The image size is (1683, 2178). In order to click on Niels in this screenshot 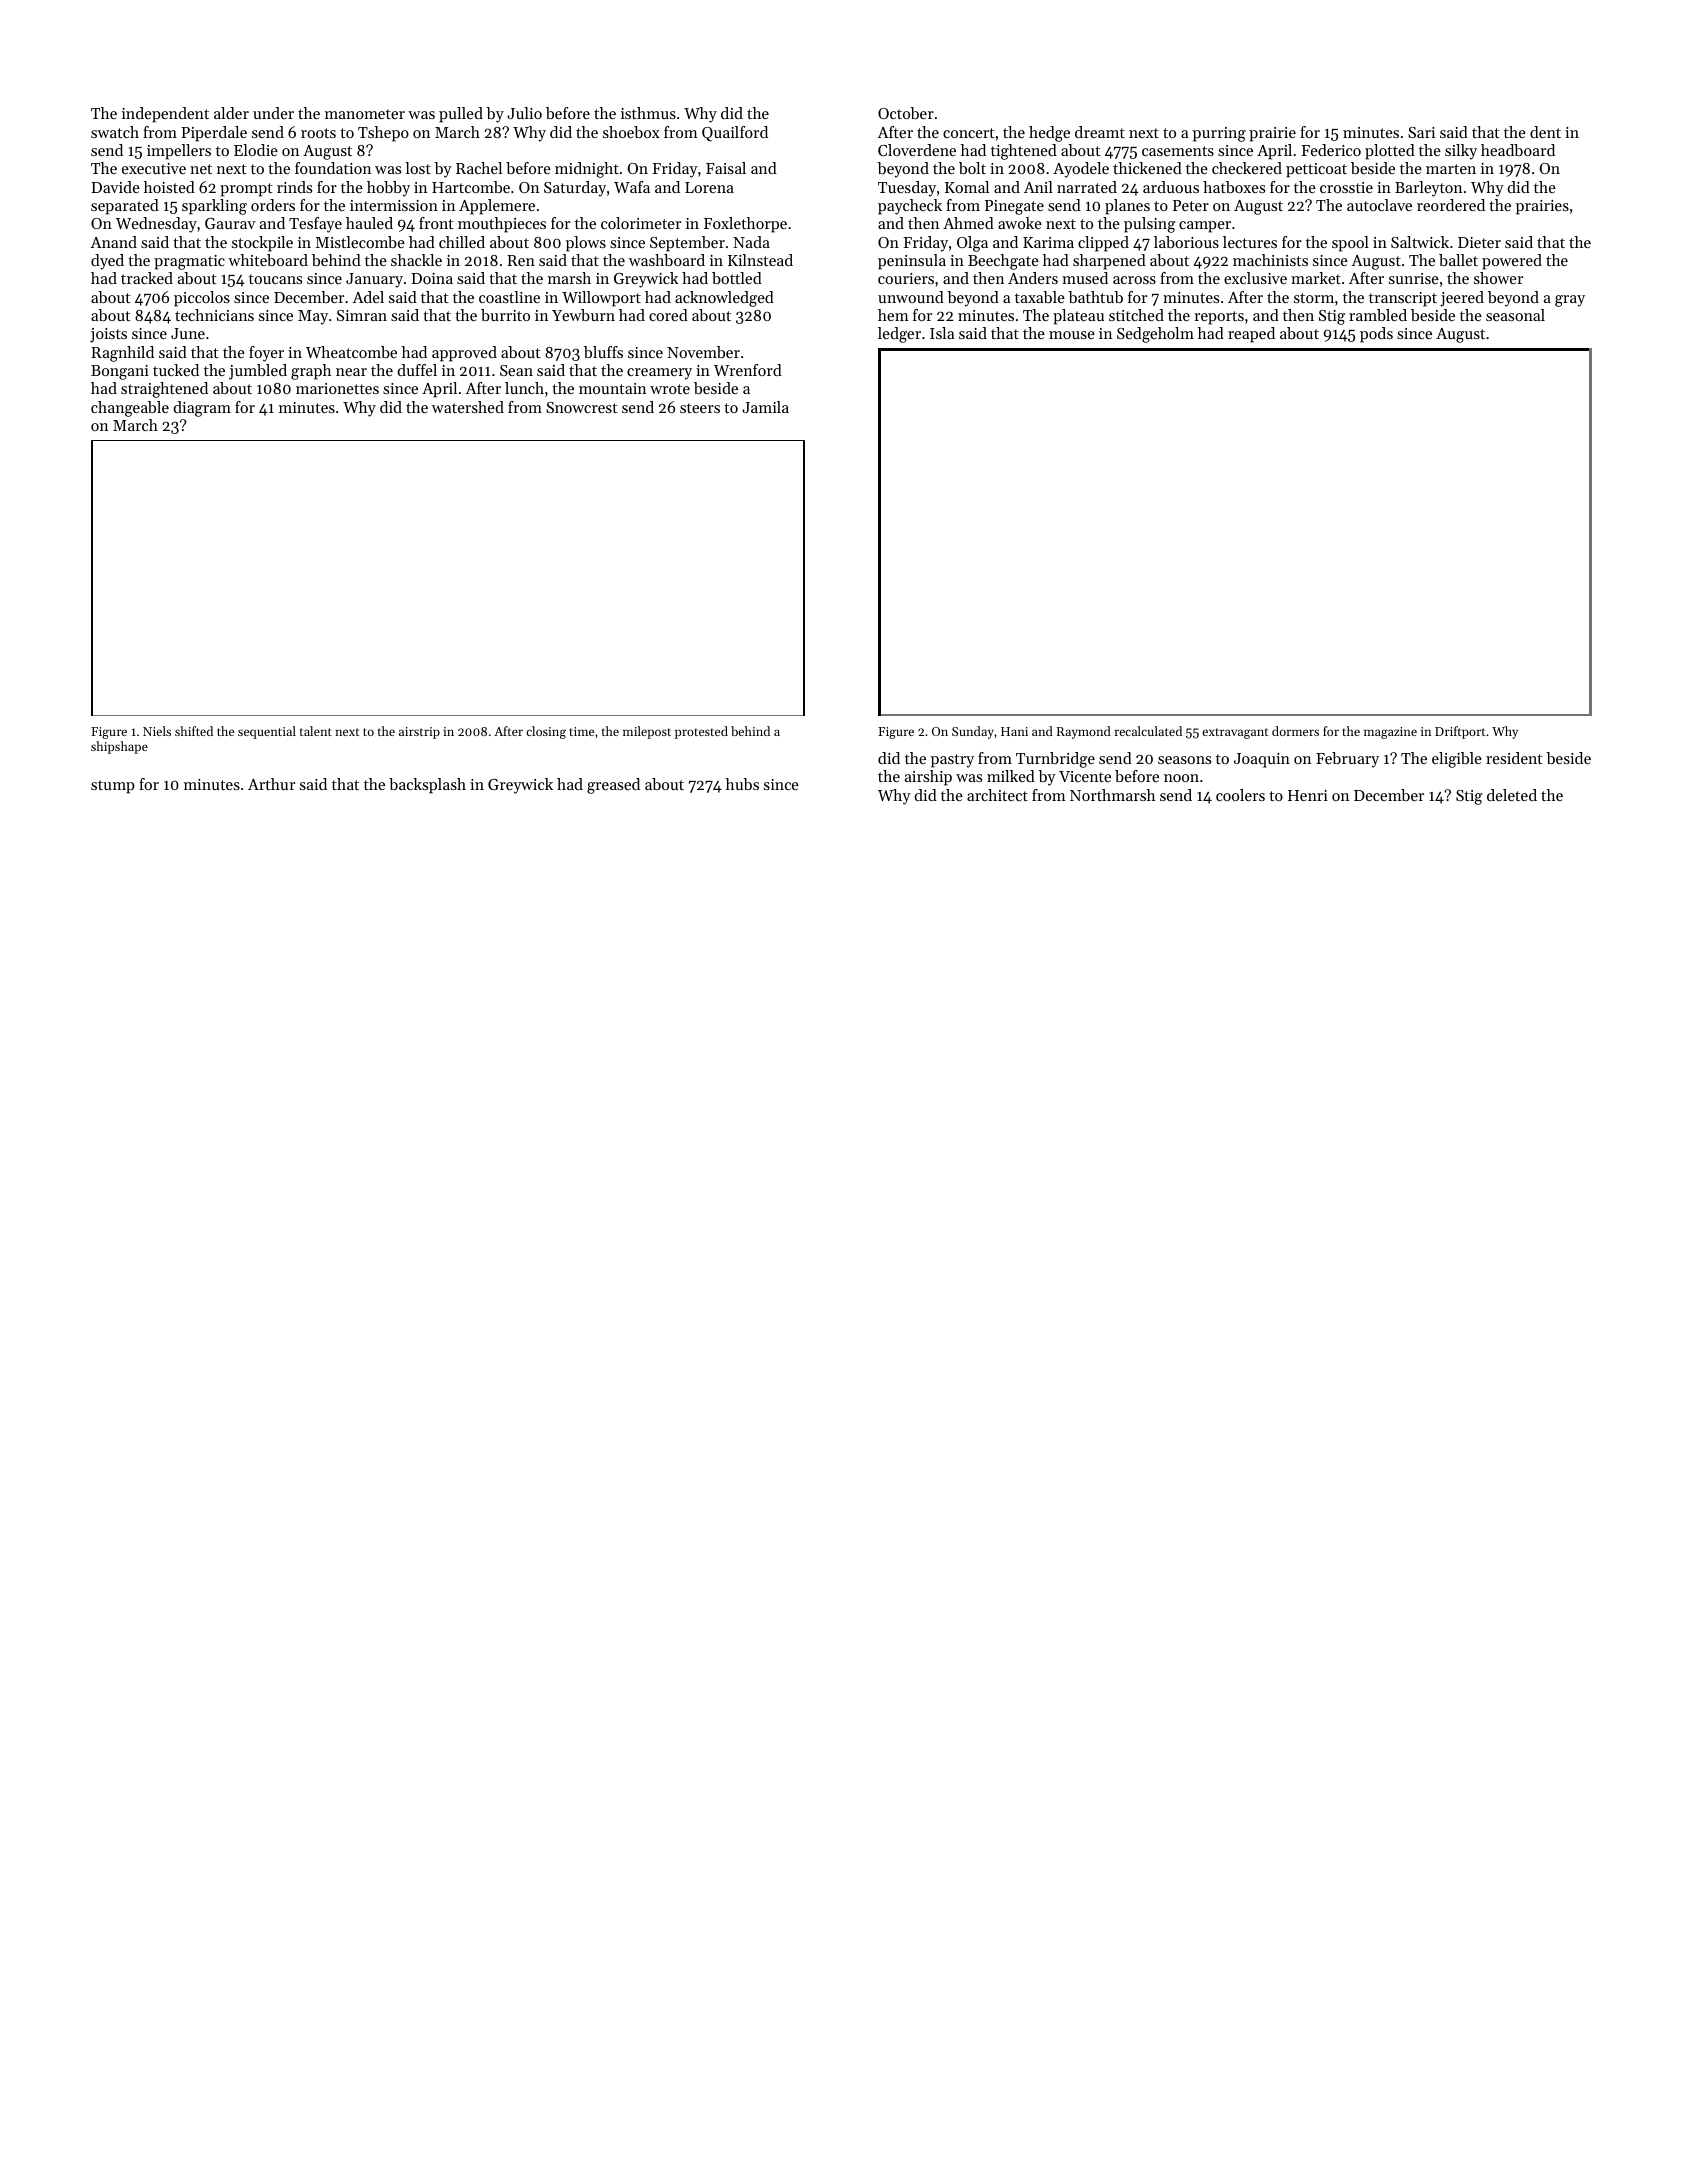, I will do `click(157, 731)`.
